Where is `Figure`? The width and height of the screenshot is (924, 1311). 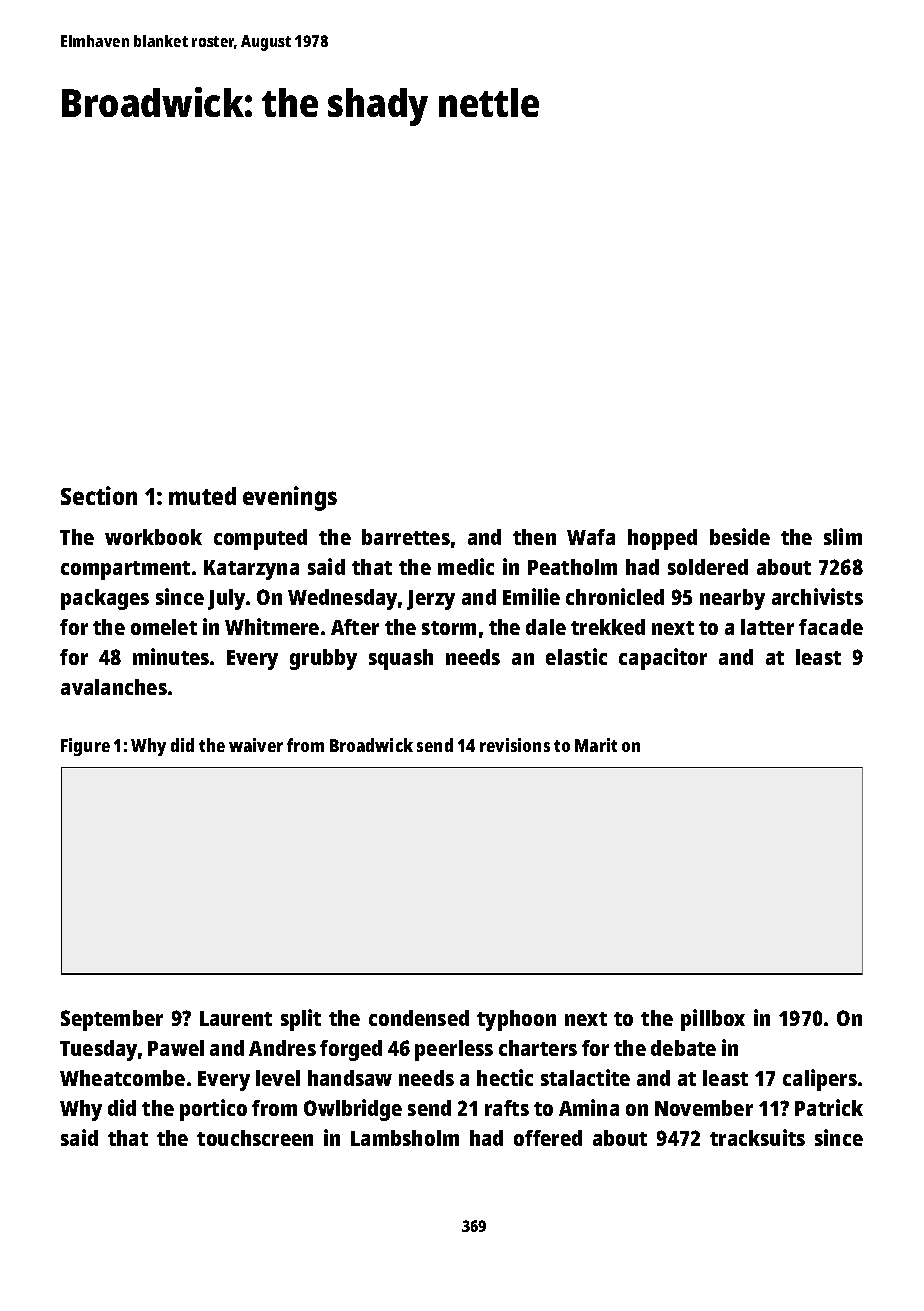 Figure is located at coordinates (85, 747).
